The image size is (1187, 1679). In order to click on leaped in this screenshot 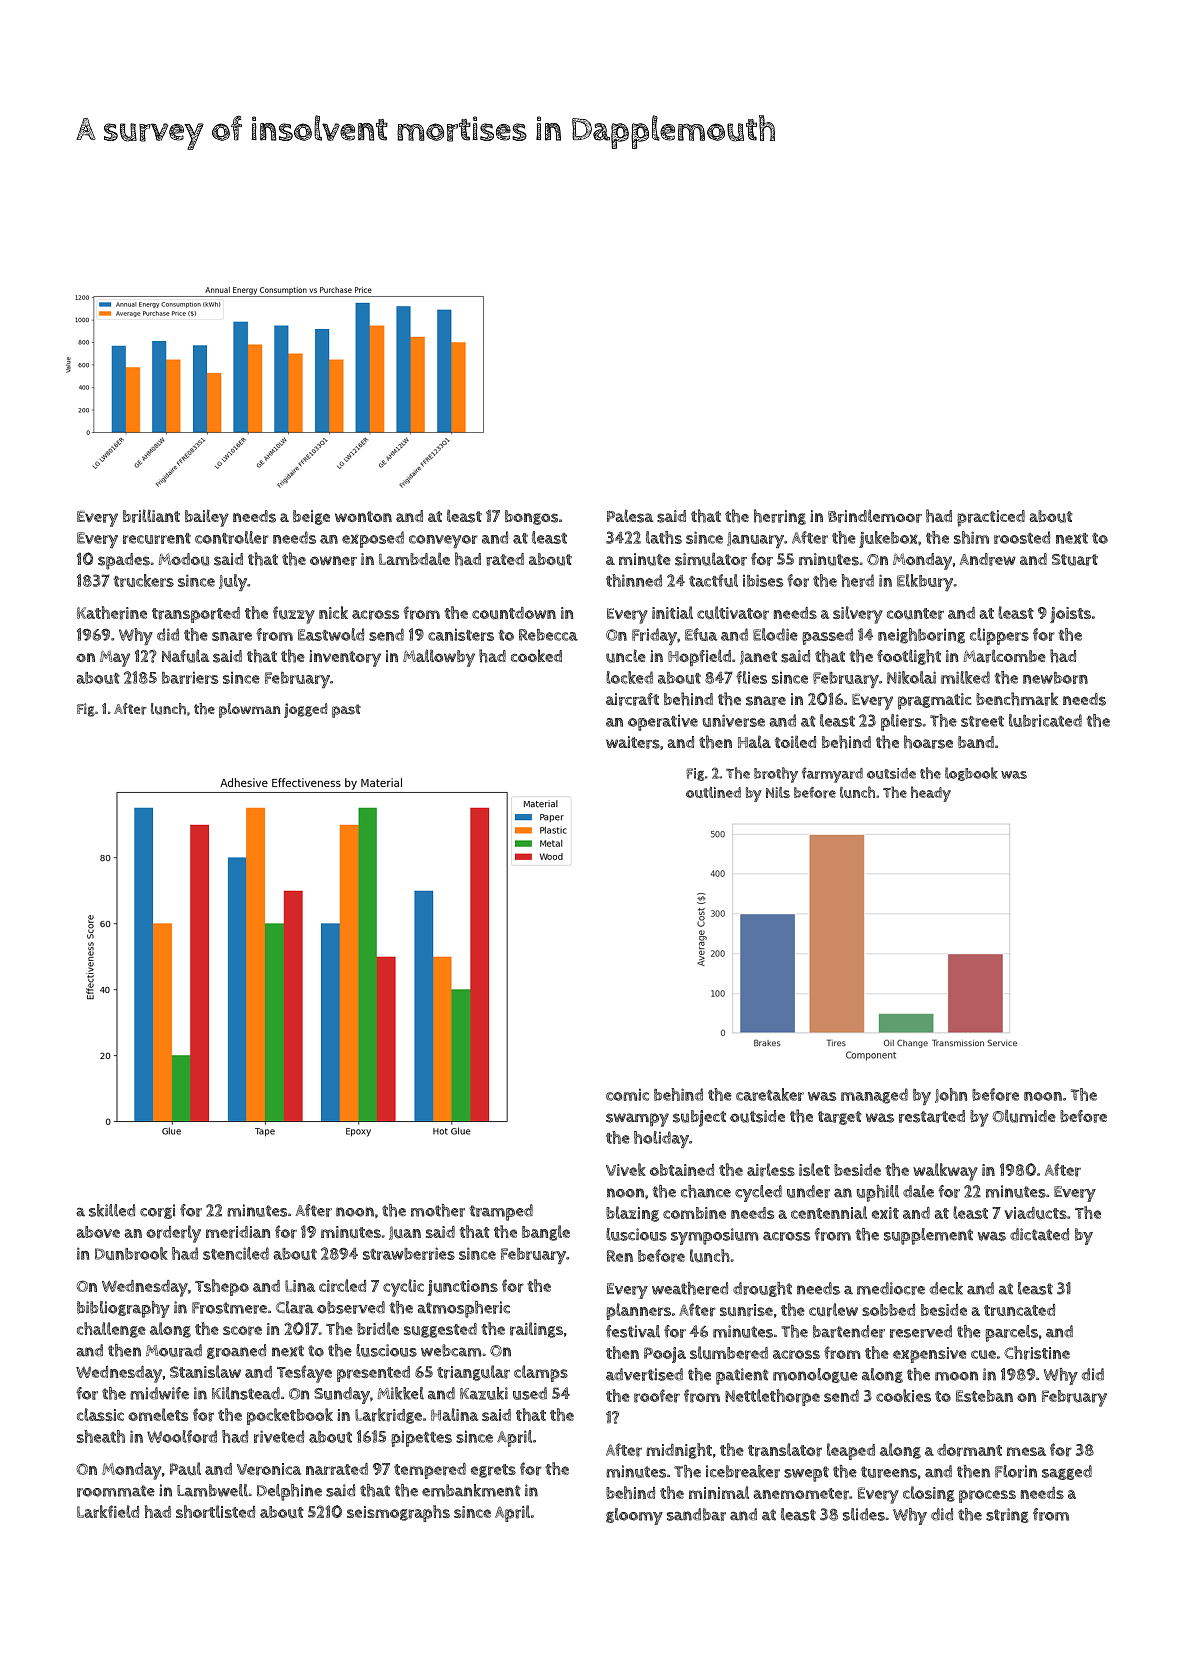, I will do `click(851, 1451)`.
